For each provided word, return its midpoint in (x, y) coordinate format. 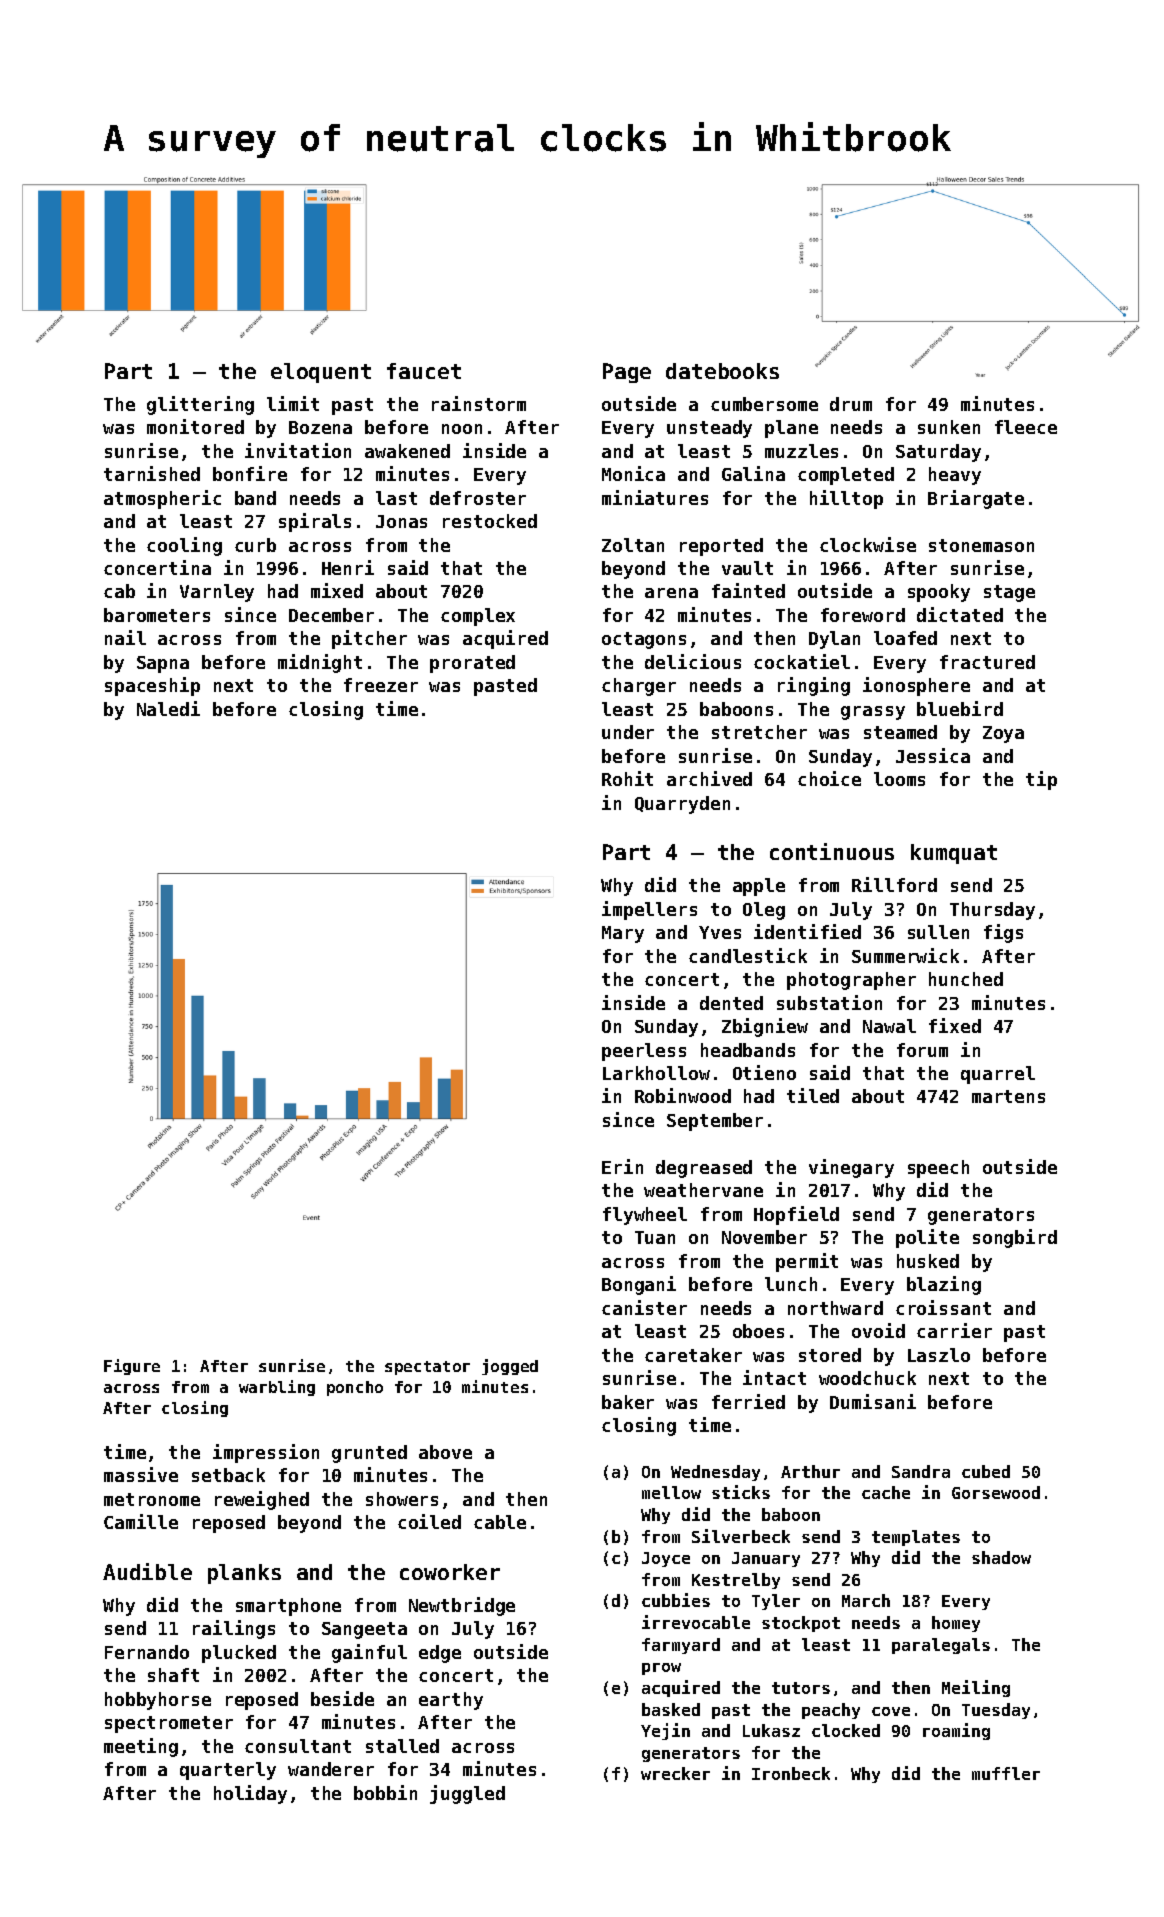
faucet (424, 371)
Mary (623, 934)
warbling (277, 1388)
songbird (1015, 1238)
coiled (429, 1521)
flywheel (645, 1216)
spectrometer (169, 1724)
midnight (320, 663)
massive (141, 1474)
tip (1041, 780)
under (628, 732)
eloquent (321, 373)
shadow (1001, 1557)
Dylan (834, 640)
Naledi (168, 708)
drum (851, 404)
